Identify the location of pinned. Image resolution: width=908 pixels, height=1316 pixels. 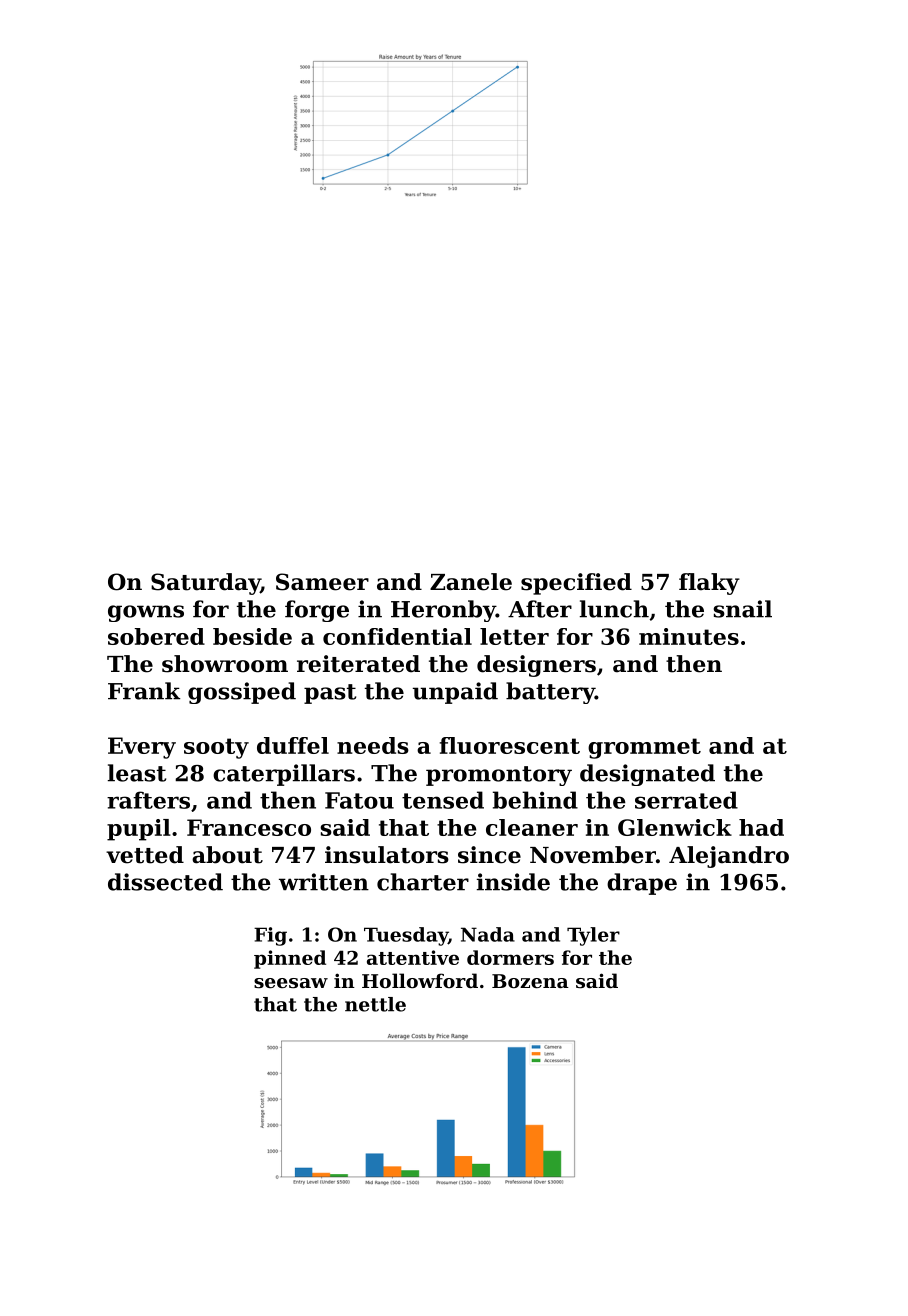
(290, 959).
